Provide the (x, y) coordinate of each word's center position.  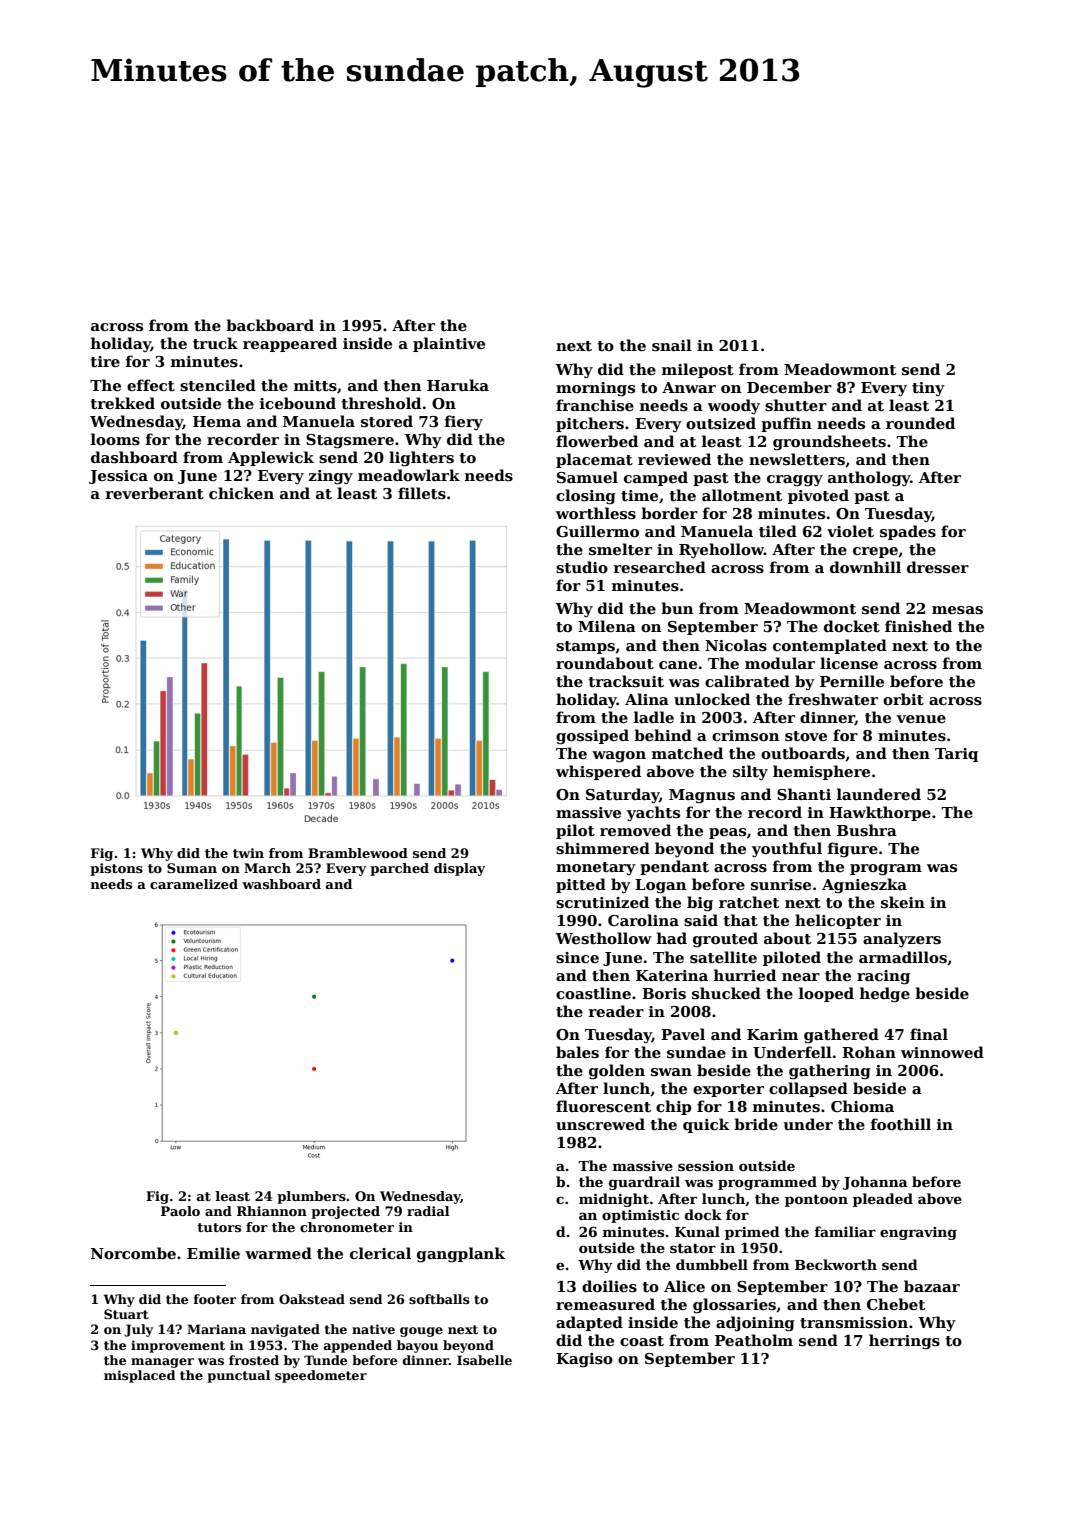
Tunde (325, 1360)
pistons (116, 869)
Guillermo (597, 531)
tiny (928, 389)
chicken (241, 493)
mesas (957, 610)
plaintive (449, 344)
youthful (787, 850)
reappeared (290, 344)
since (577, 957)
